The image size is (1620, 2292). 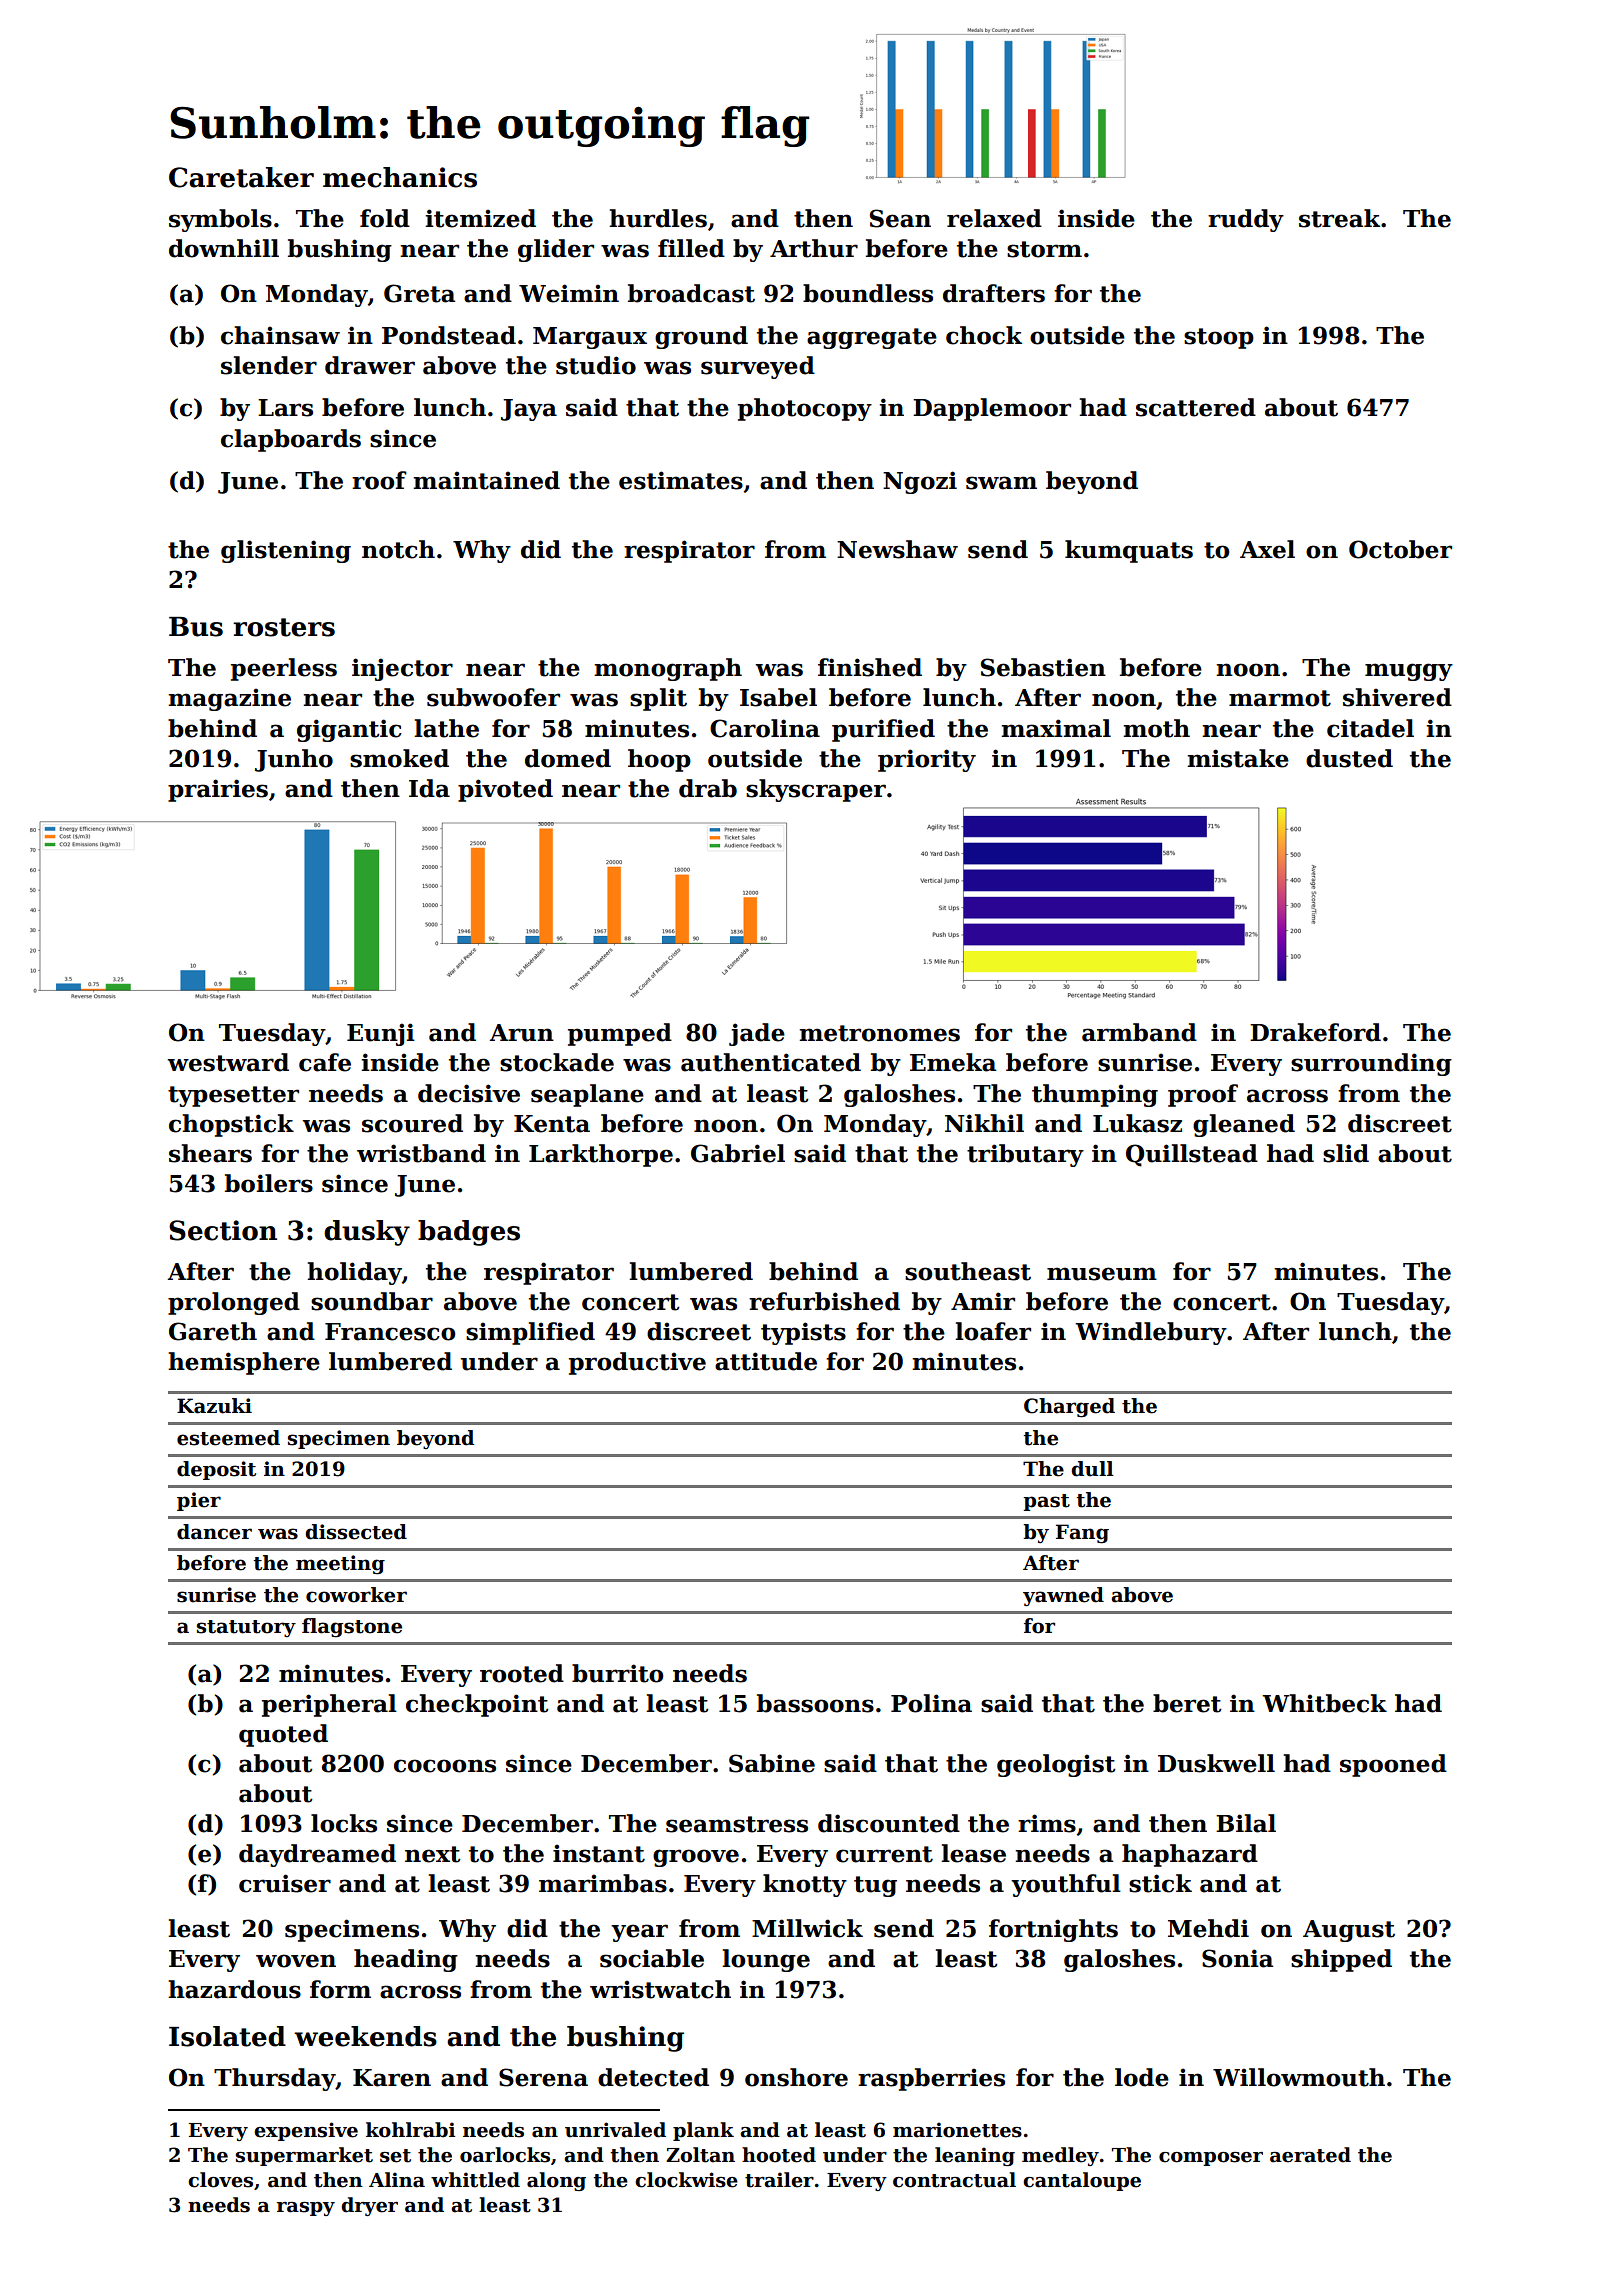 What do you see at coordinates (1324, 1703) in the image?
I see `Whitbeck` at bounding box center [1324, 1703].
